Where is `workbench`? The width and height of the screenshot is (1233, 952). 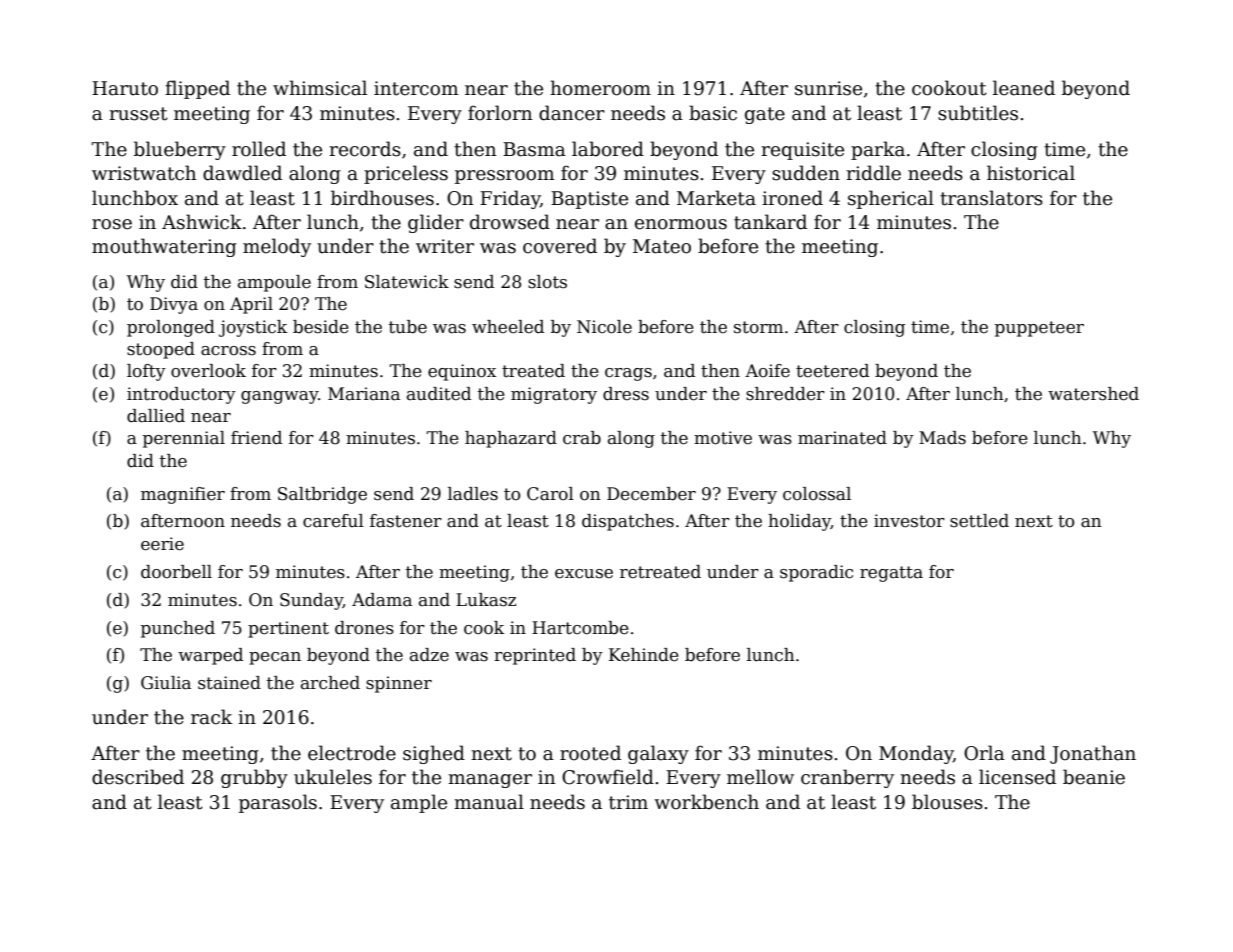 workbench is located at coordinates (706, 802).
